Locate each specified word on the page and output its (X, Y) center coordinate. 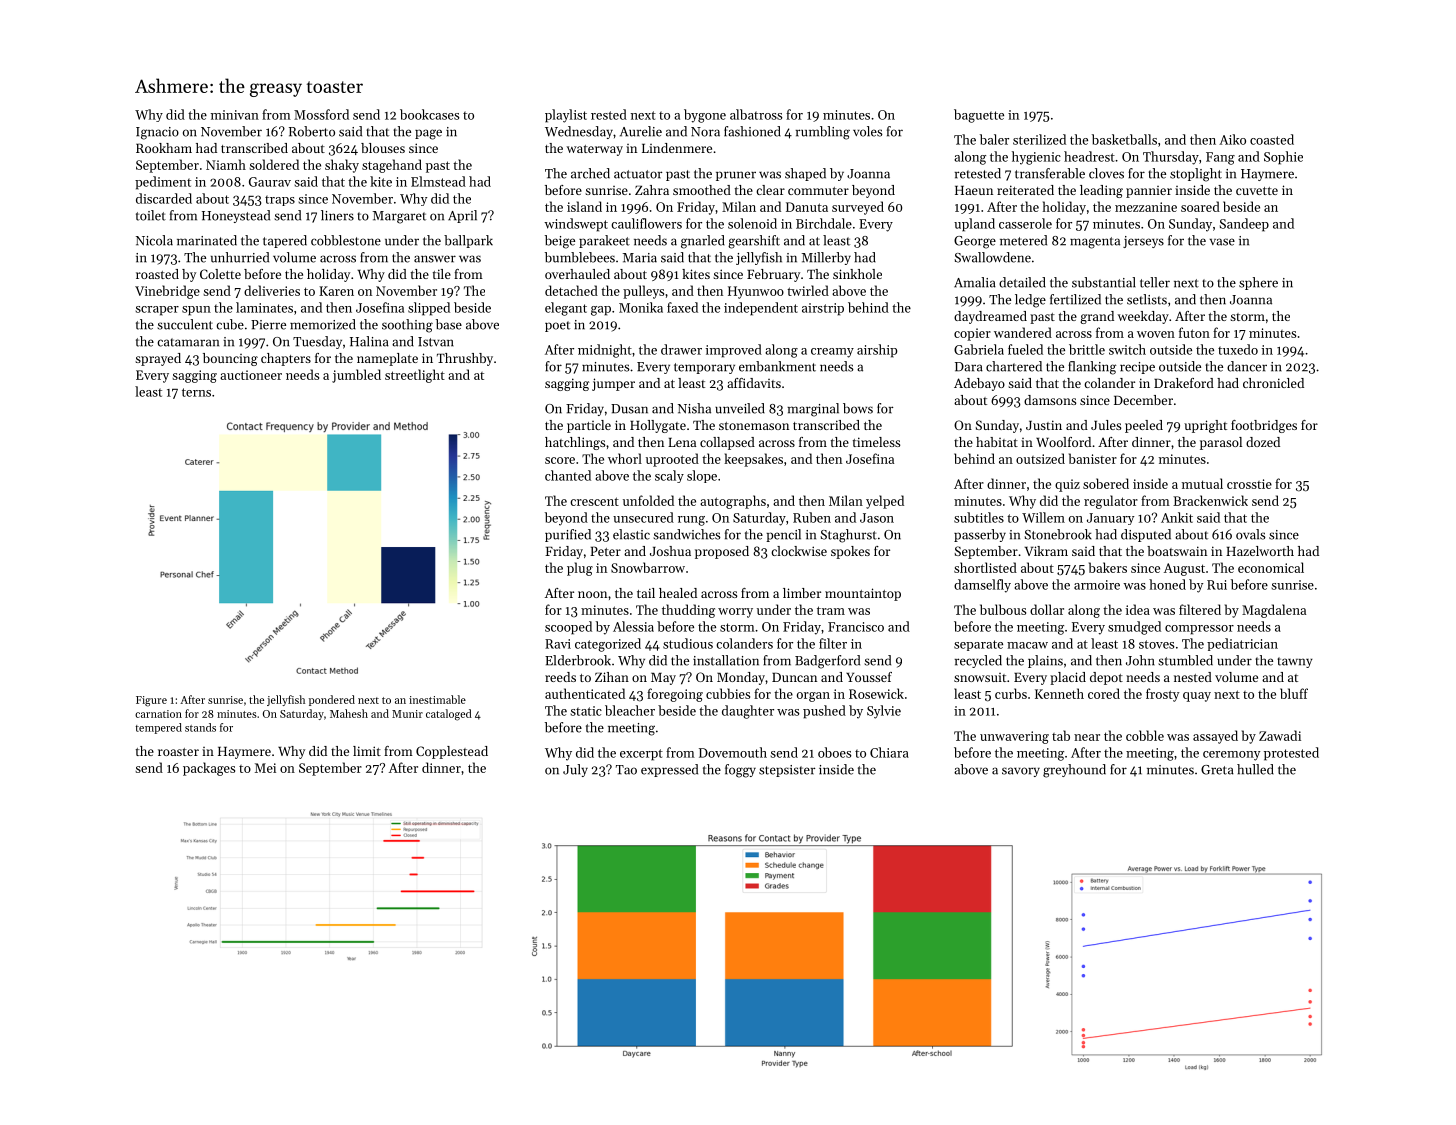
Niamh (226, 164)
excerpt (641, 755)
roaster (178, 752)
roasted (157, 274)
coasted (1272, 139)
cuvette (1257, 191)
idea (1138, 609)
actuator (638, 174)
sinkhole (857, 274)
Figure (151, 701)
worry (735, 613)
